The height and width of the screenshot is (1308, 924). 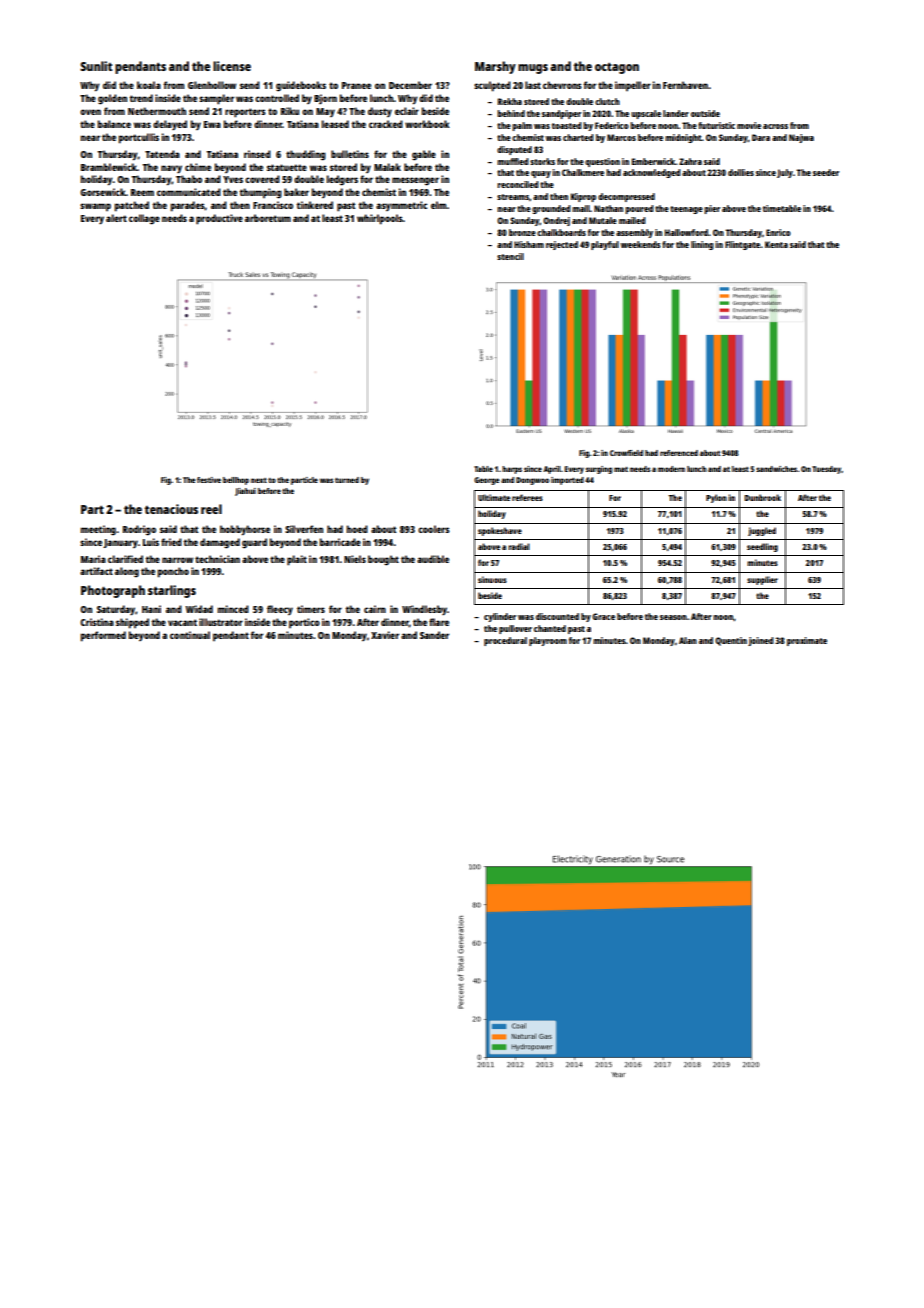 I want to click on mugs, so click(x=533, y=69).
